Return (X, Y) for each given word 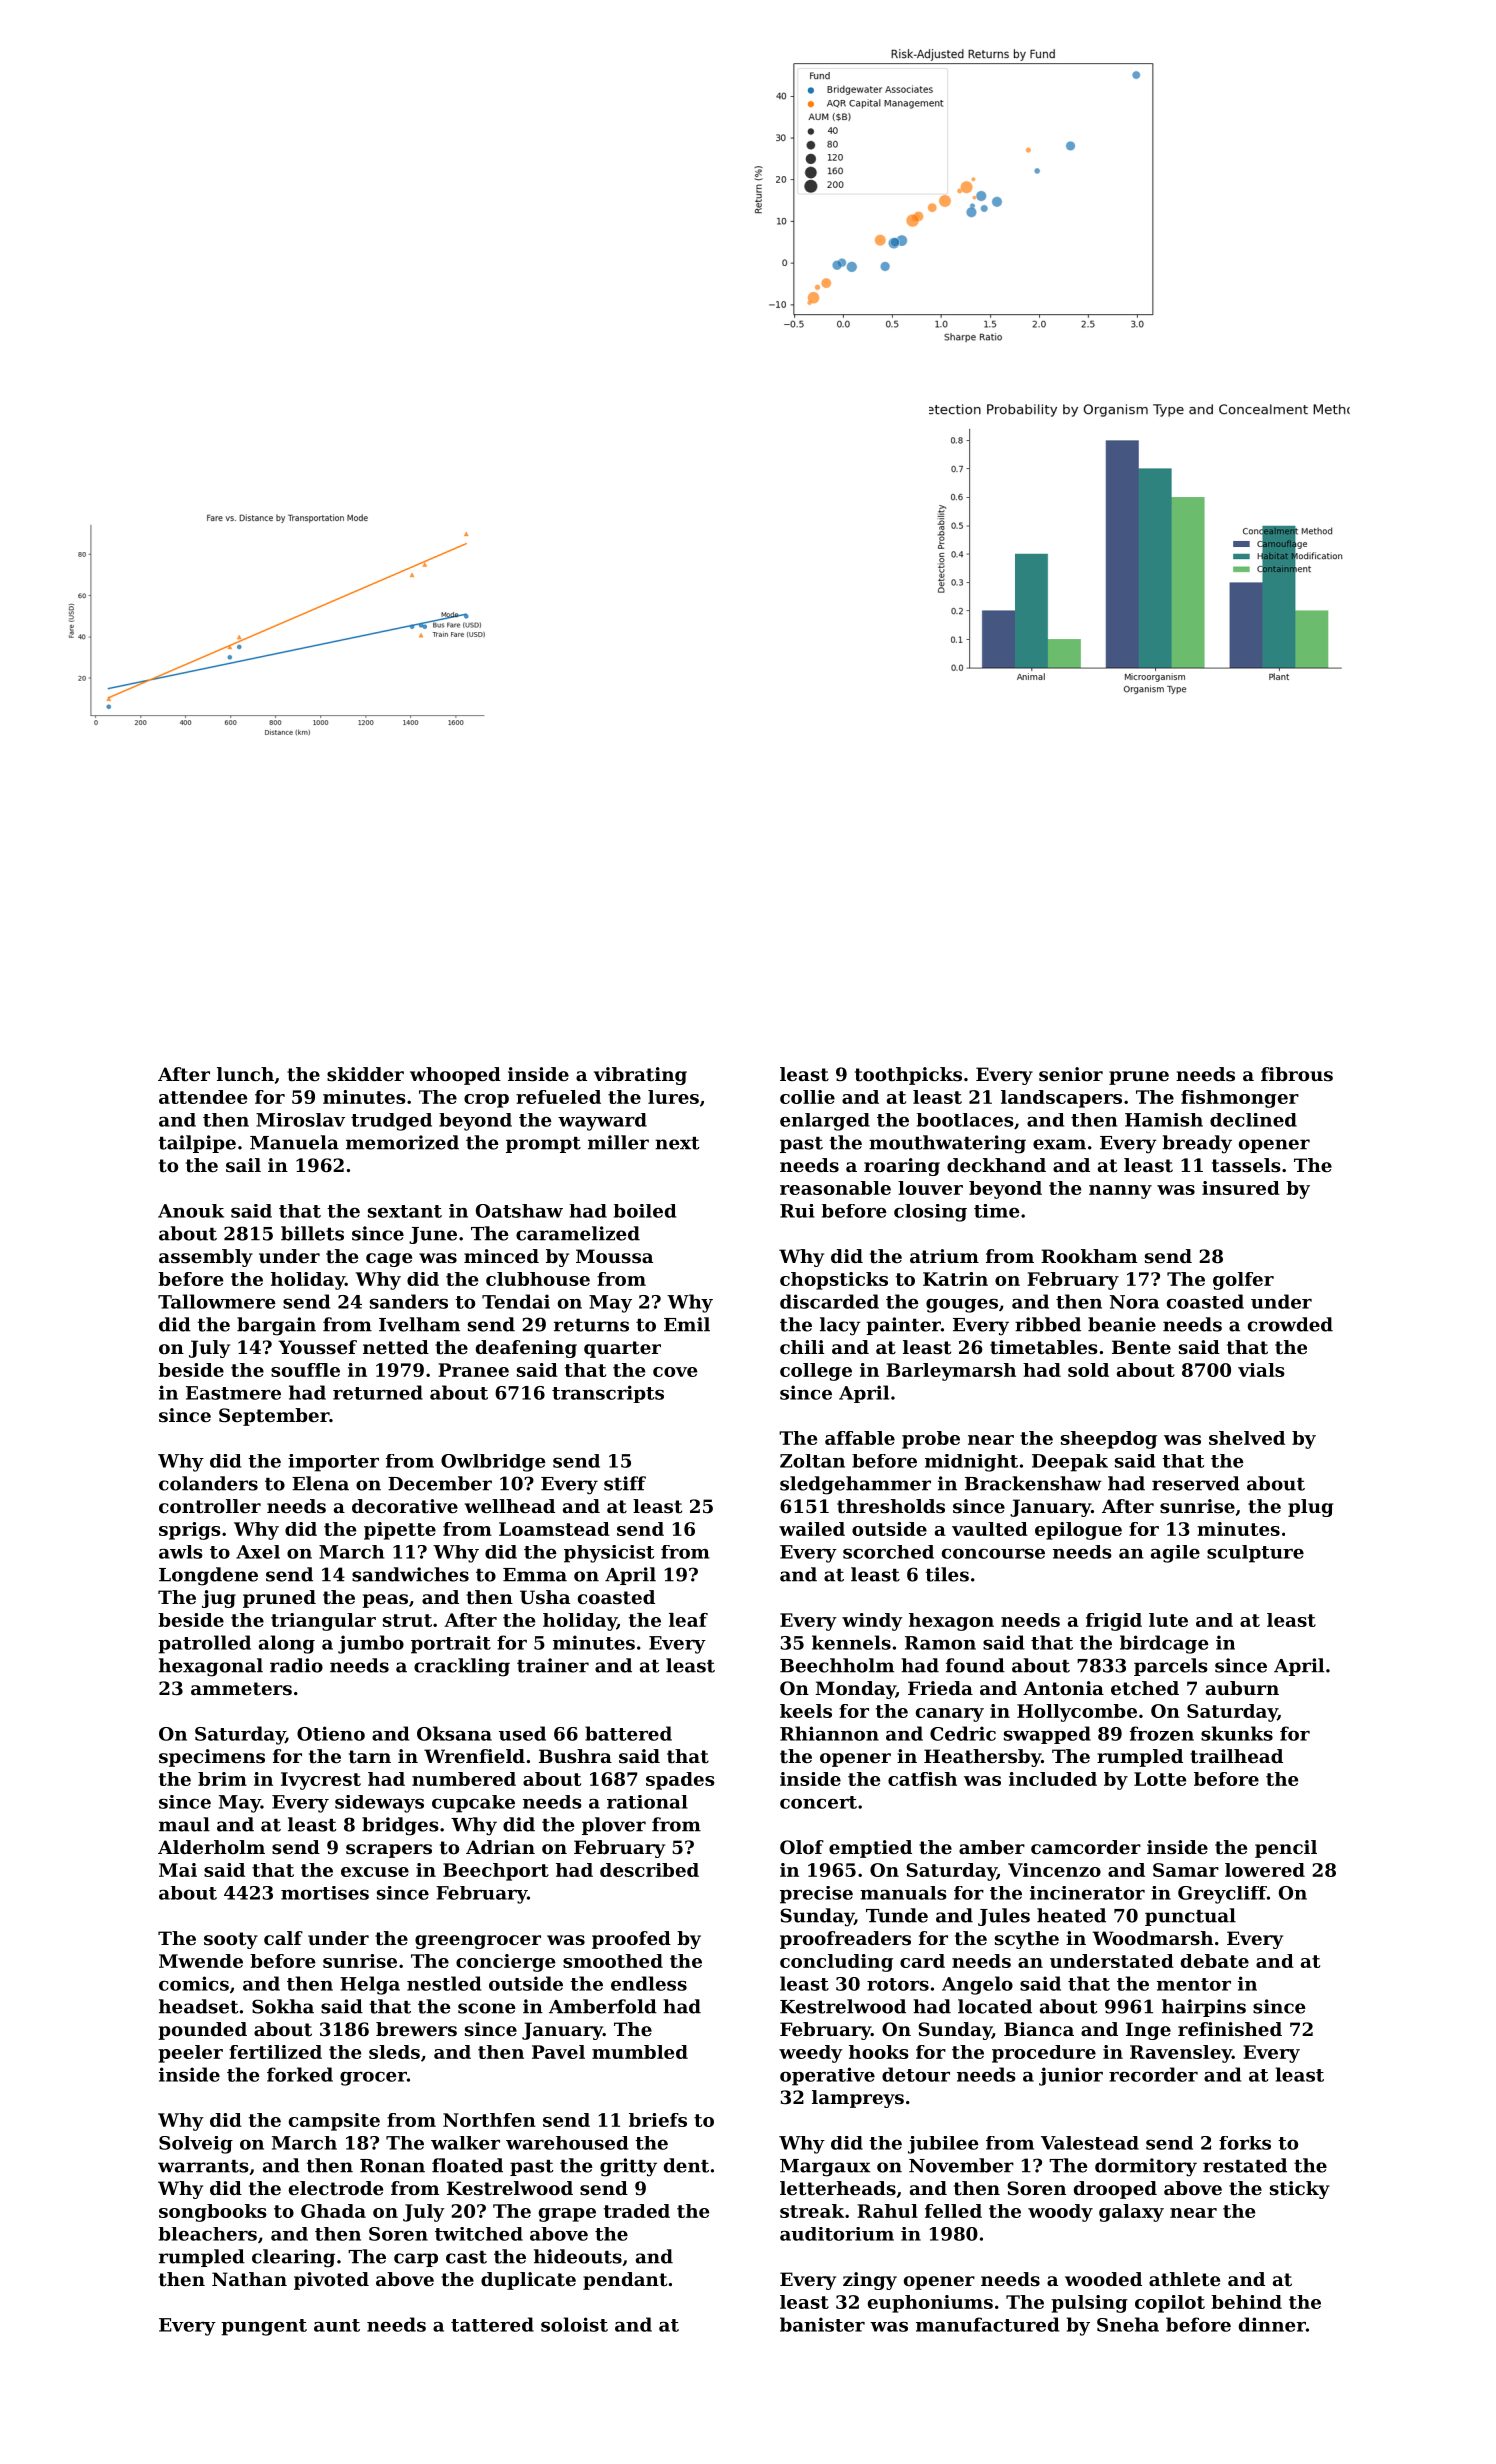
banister (822, 2324)
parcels (1171, 1667)
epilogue (1078, 1531)
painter (903, 1326)
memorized (402, 1142)
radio (296, 1665)
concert (818, 1802)
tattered (492, 2324)
